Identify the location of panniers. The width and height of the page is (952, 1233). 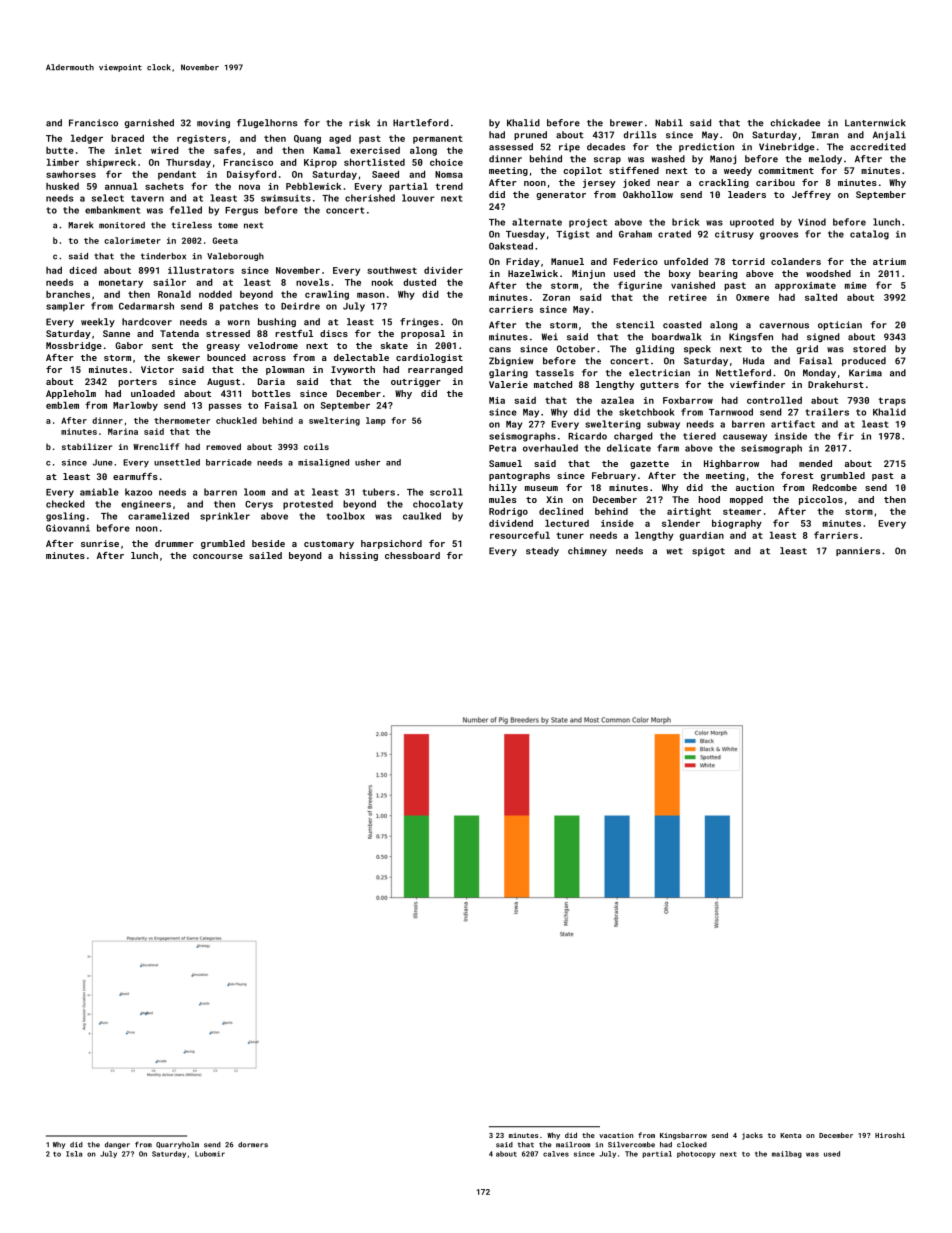
(858, 551).
